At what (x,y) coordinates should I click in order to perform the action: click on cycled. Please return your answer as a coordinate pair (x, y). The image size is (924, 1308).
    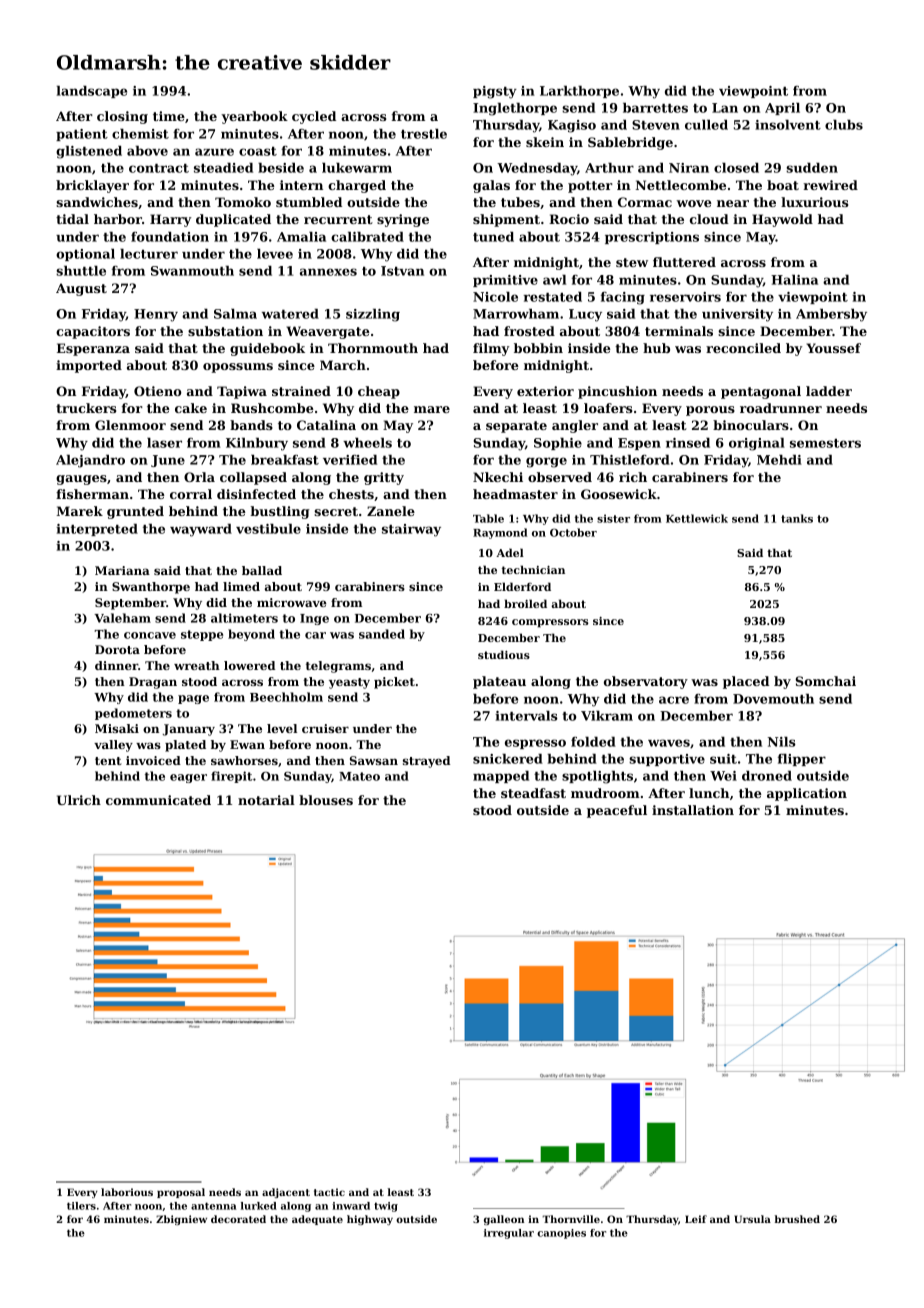
    Looking at the image, I should click on (314, 117).
